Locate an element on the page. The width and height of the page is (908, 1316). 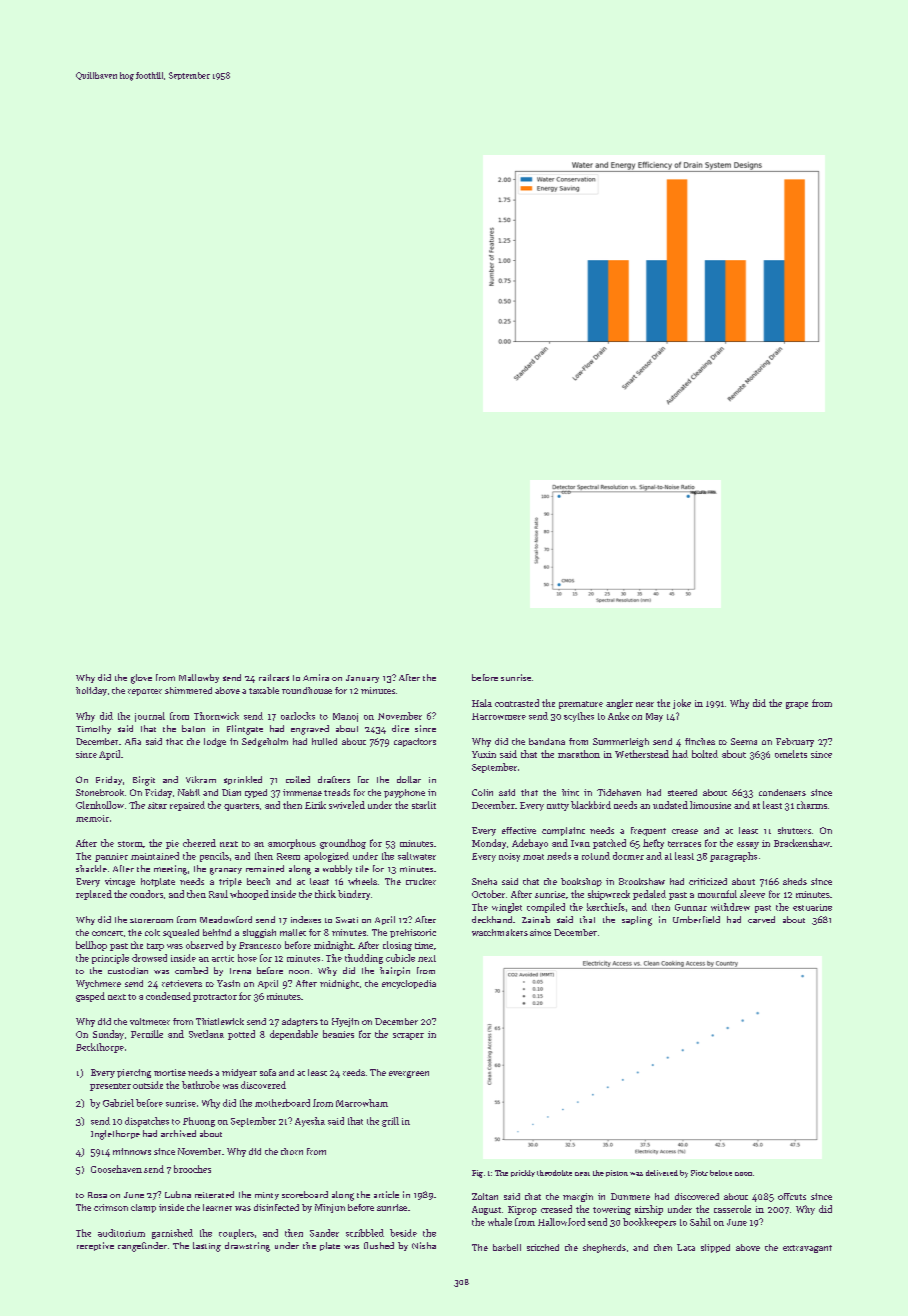
evergreen is located at coordinates (409, 1074).
